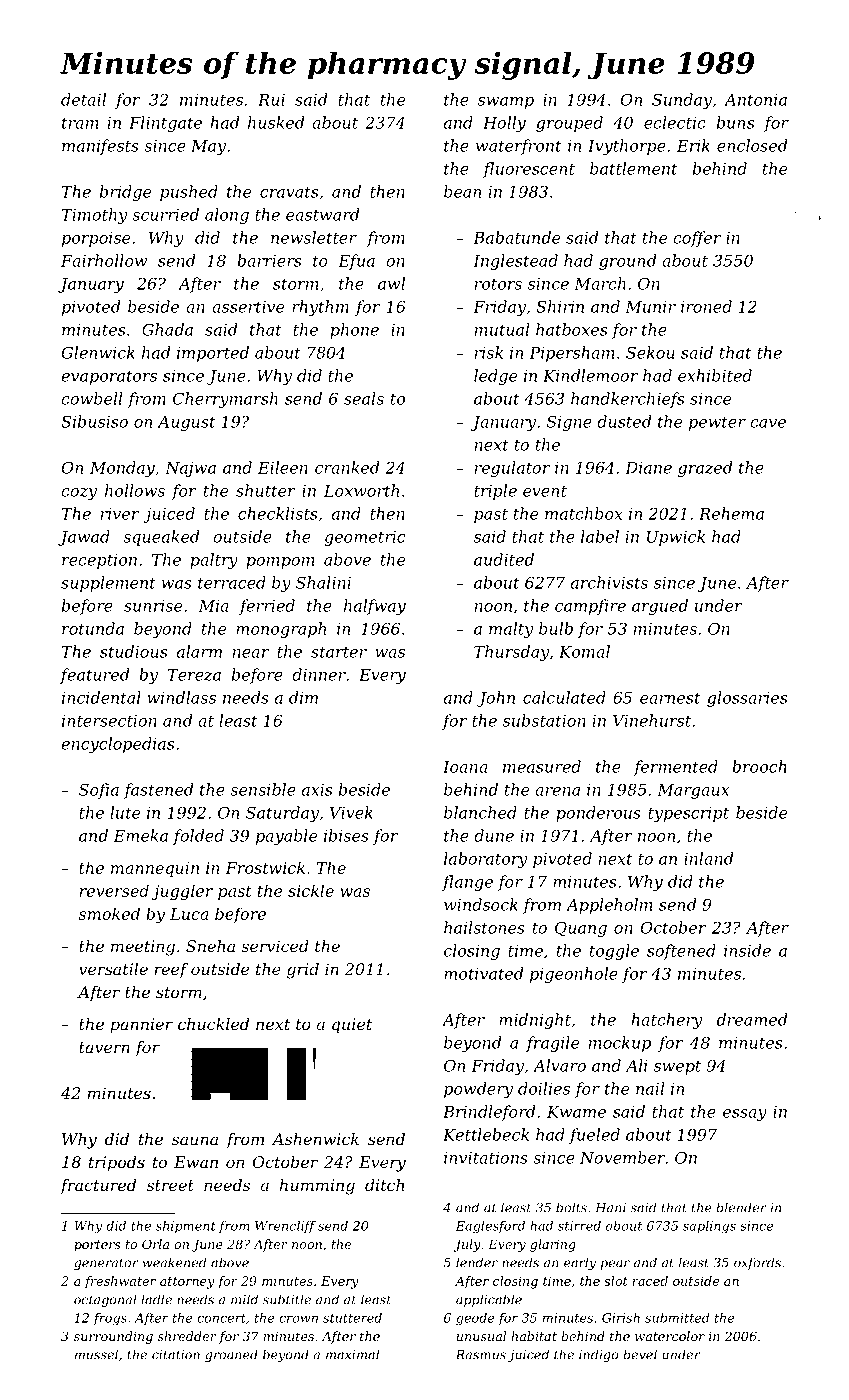  I want to click on inland, so click(708, 858).
